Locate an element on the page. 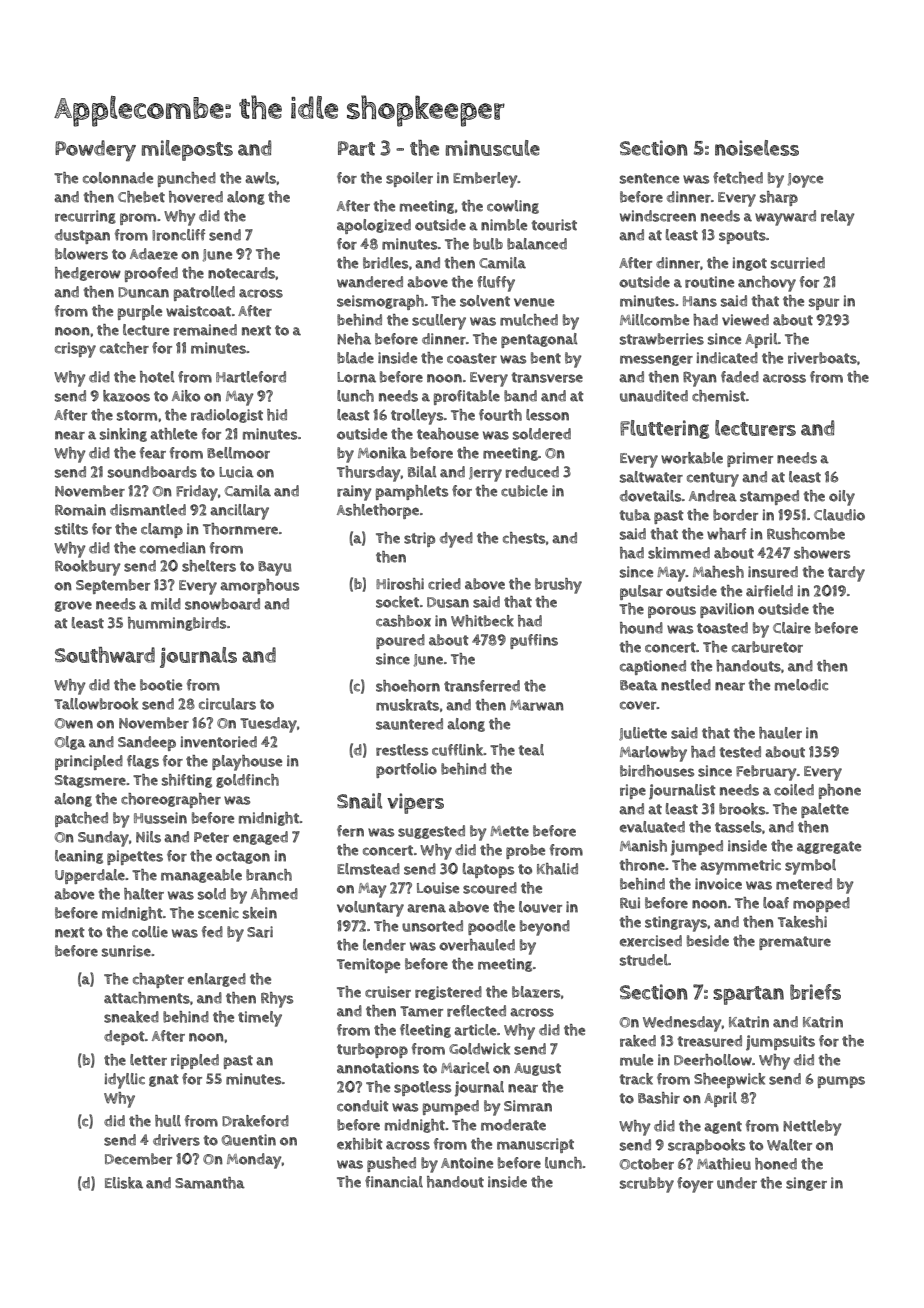 The height and width of the document is (1308, 924). spur is located at coordinates (824, 304).
